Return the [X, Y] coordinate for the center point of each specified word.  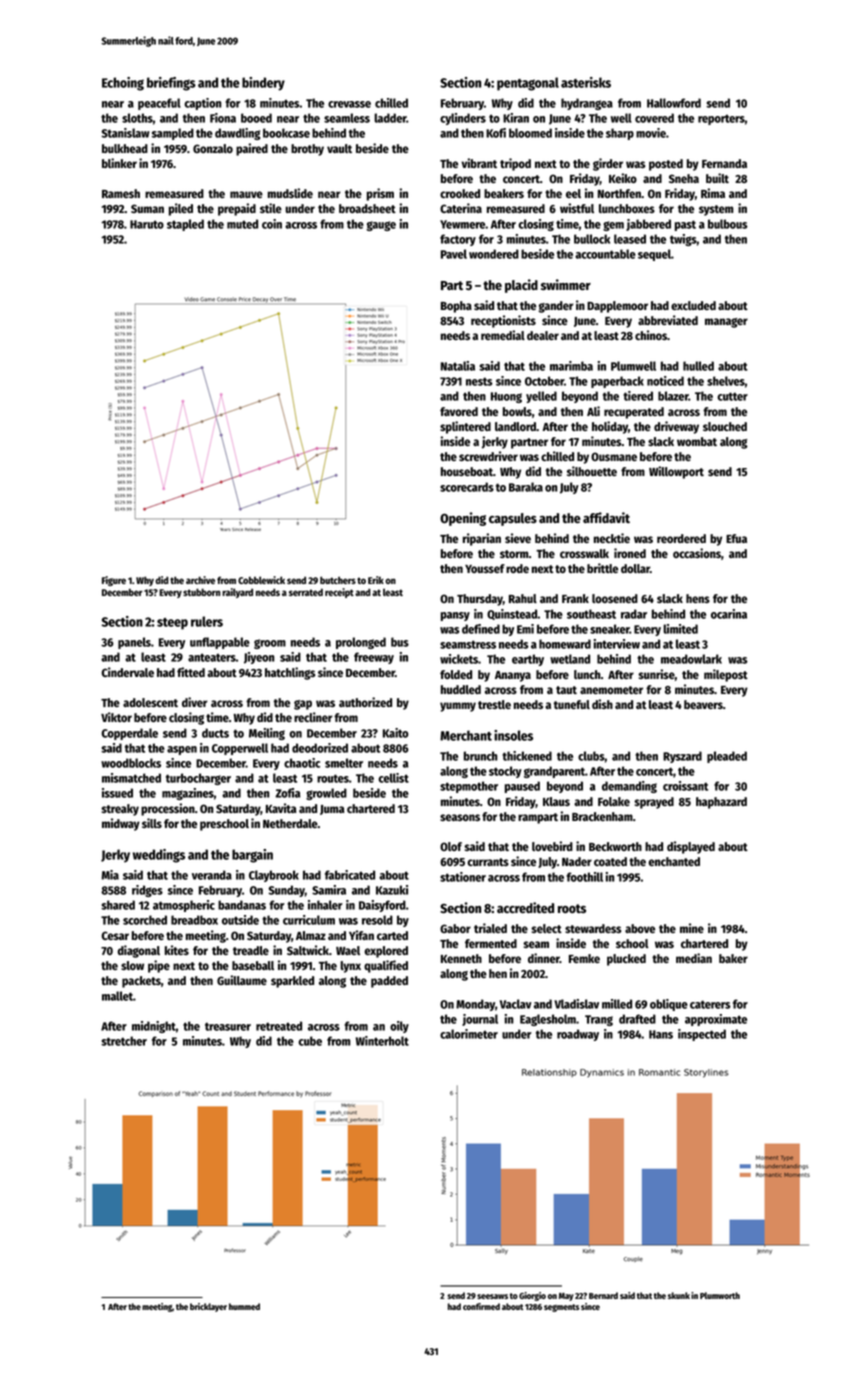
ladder [390, 118]
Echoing [123, 84]
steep [172, 624]
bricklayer [208, 1307]
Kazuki [392, 890]
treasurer [228, 1026]
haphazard [721, 803]
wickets [459, 659]
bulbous [728, 224]
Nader [577, 861]
